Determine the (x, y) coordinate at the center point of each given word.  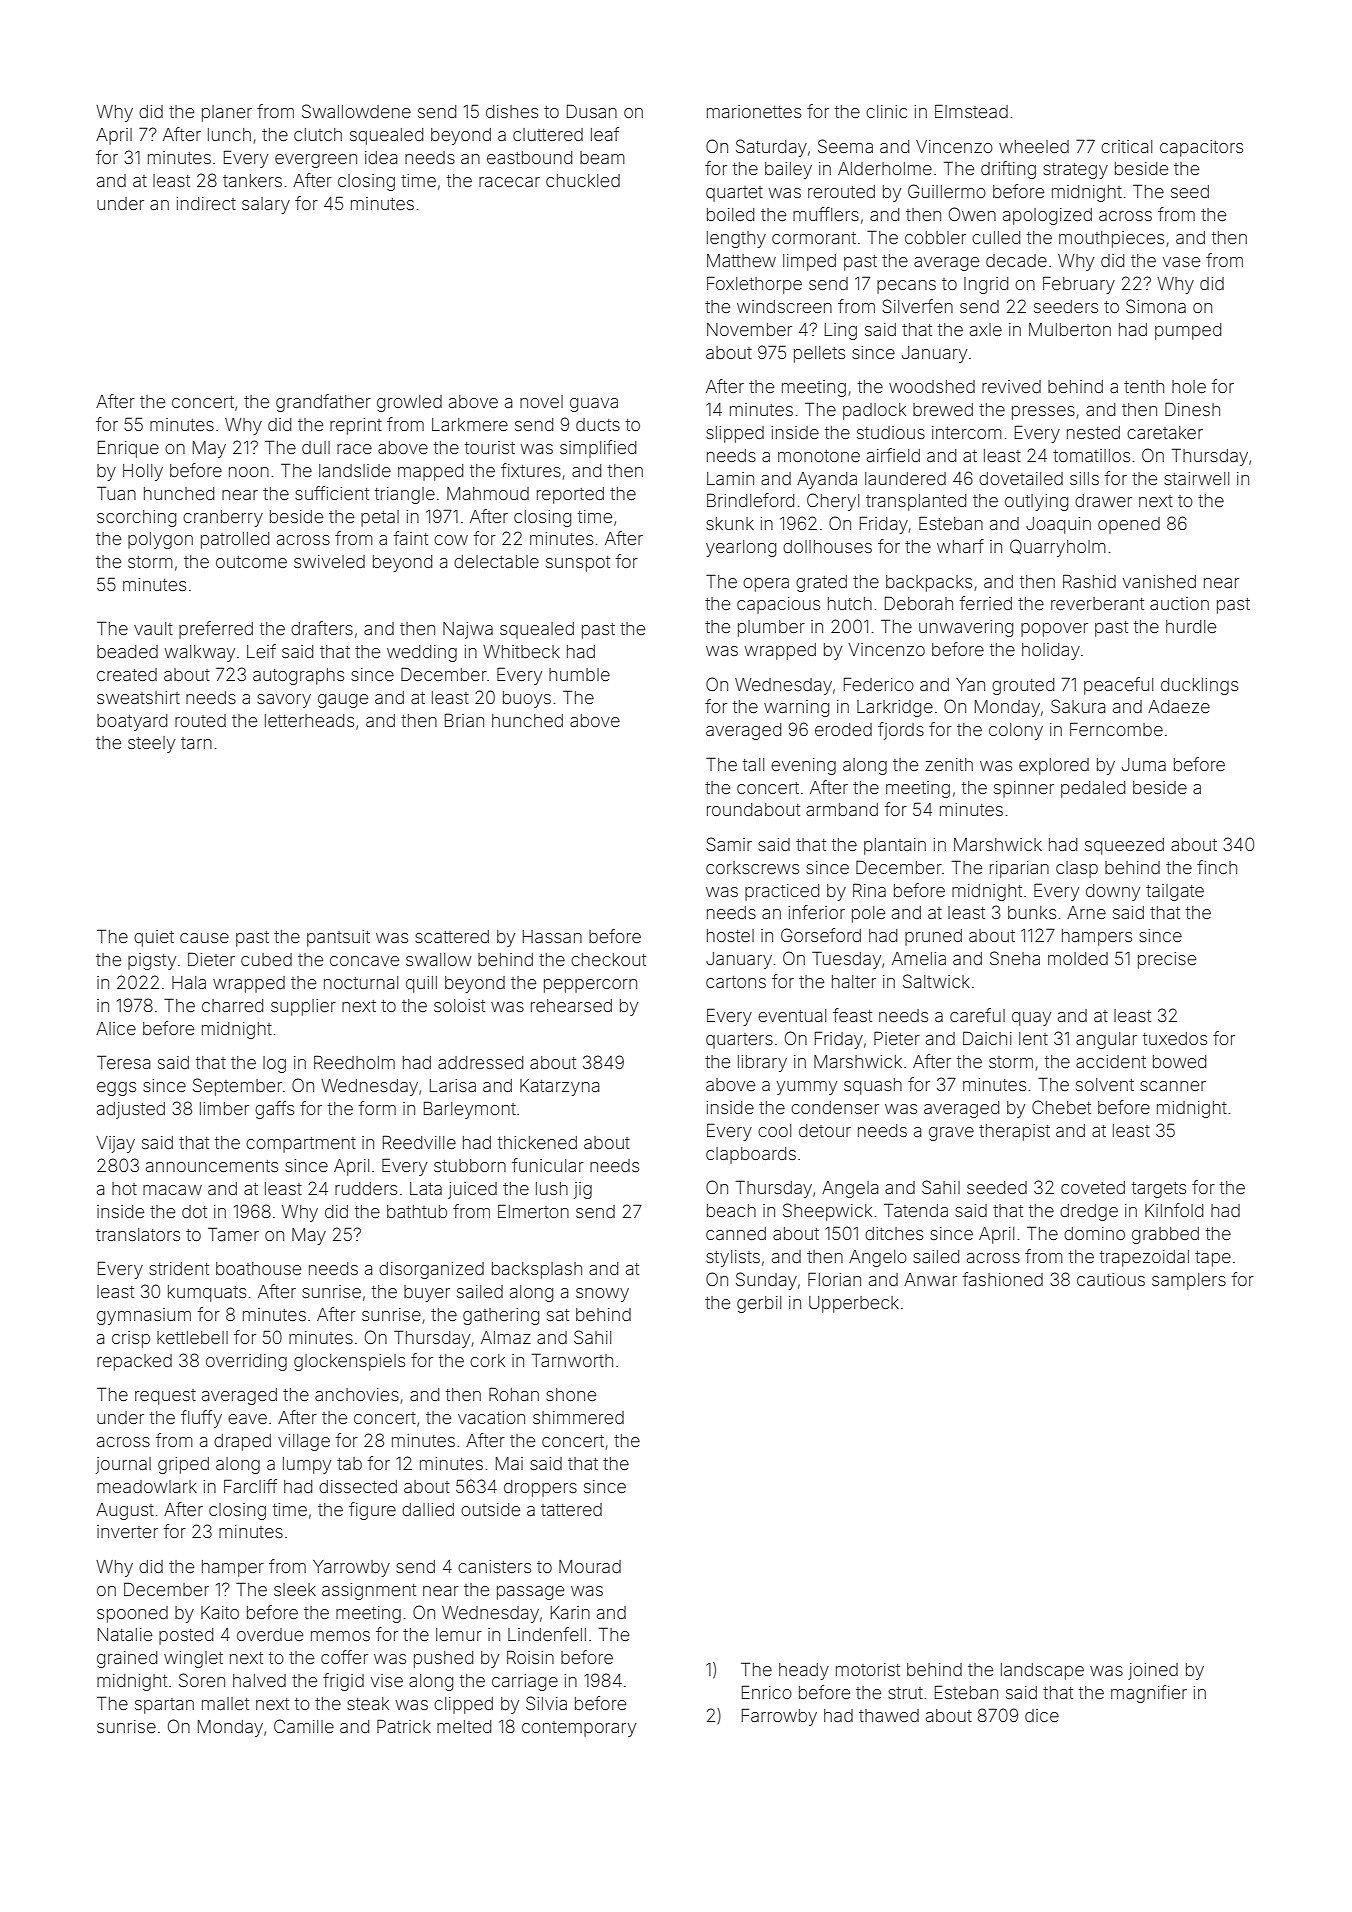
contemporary (579, 1729)
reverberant (1097, 603)
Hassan (552, 936)
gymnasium (144, 1316)
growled (409, 403)
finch (1217, 867)
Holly (143, 472)
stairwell (1196, 478)
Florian (834, 1279)
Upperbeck (854, 1304)
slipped (735, 434)
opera (766, 585)
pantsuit (338, 938)
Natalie (125, 1634)
